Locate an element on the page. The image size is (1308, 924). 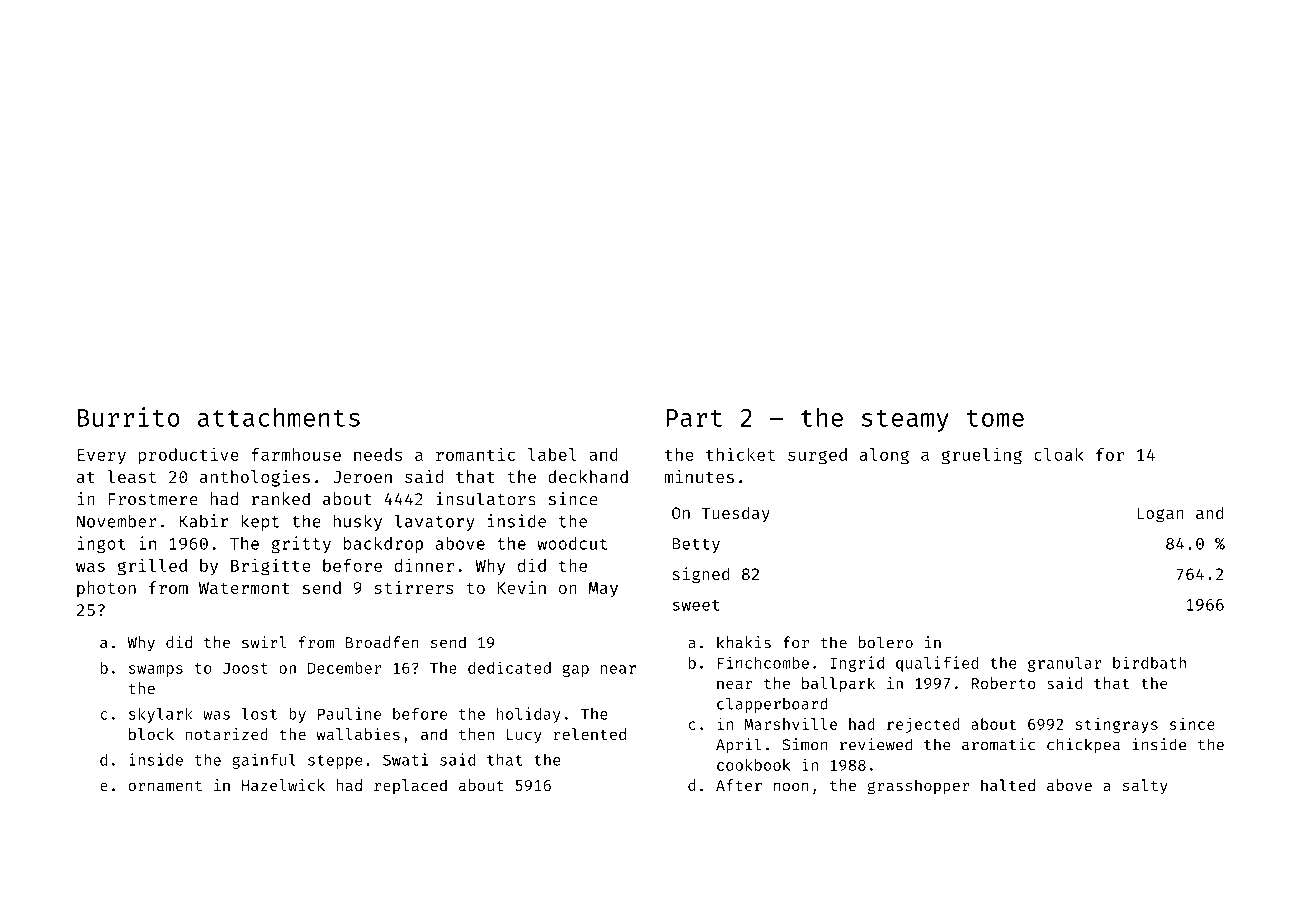
stingrays is located at coordinates (1116, 725).
